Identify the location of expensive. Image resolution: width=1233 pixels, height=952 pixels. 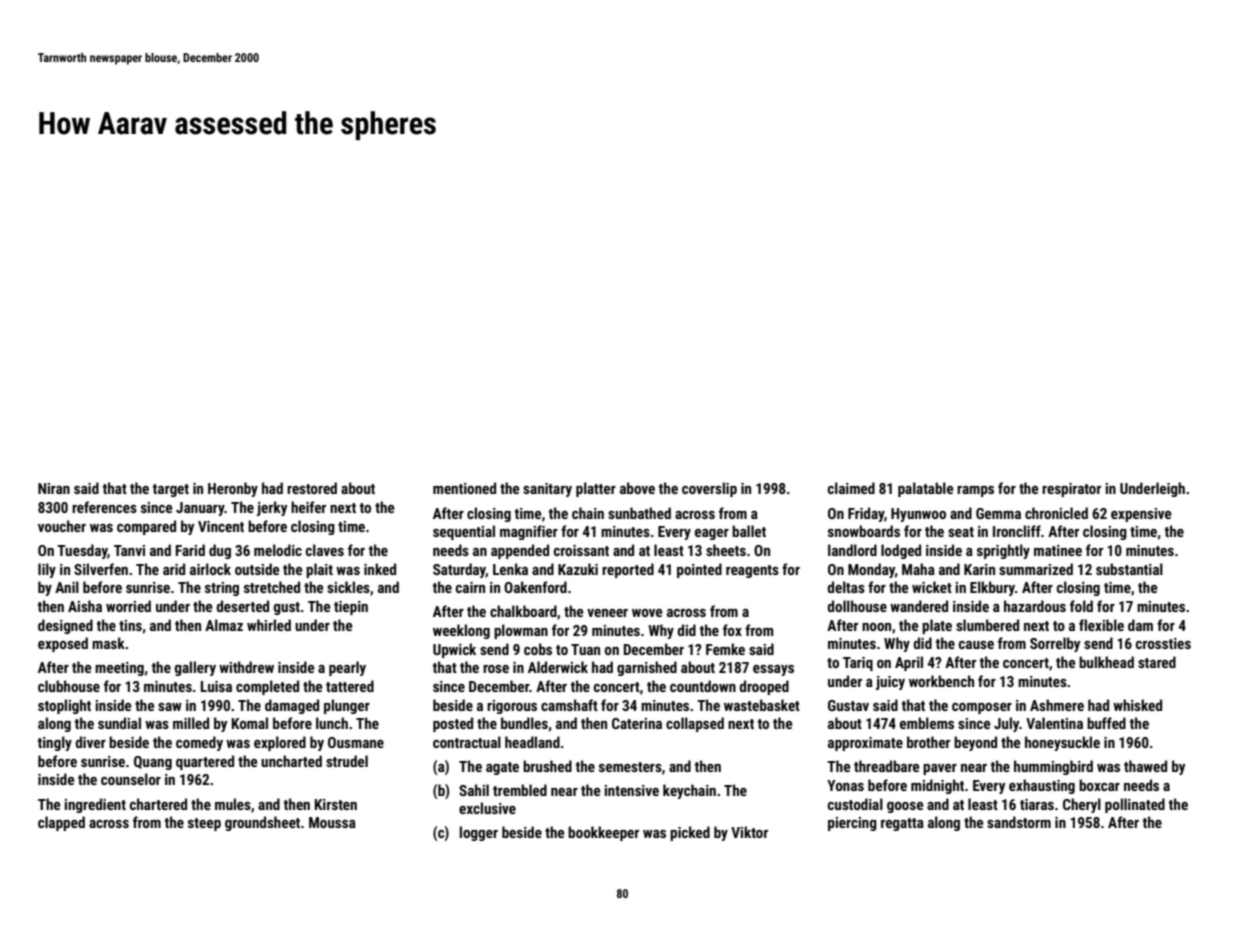
(1141, 515).
